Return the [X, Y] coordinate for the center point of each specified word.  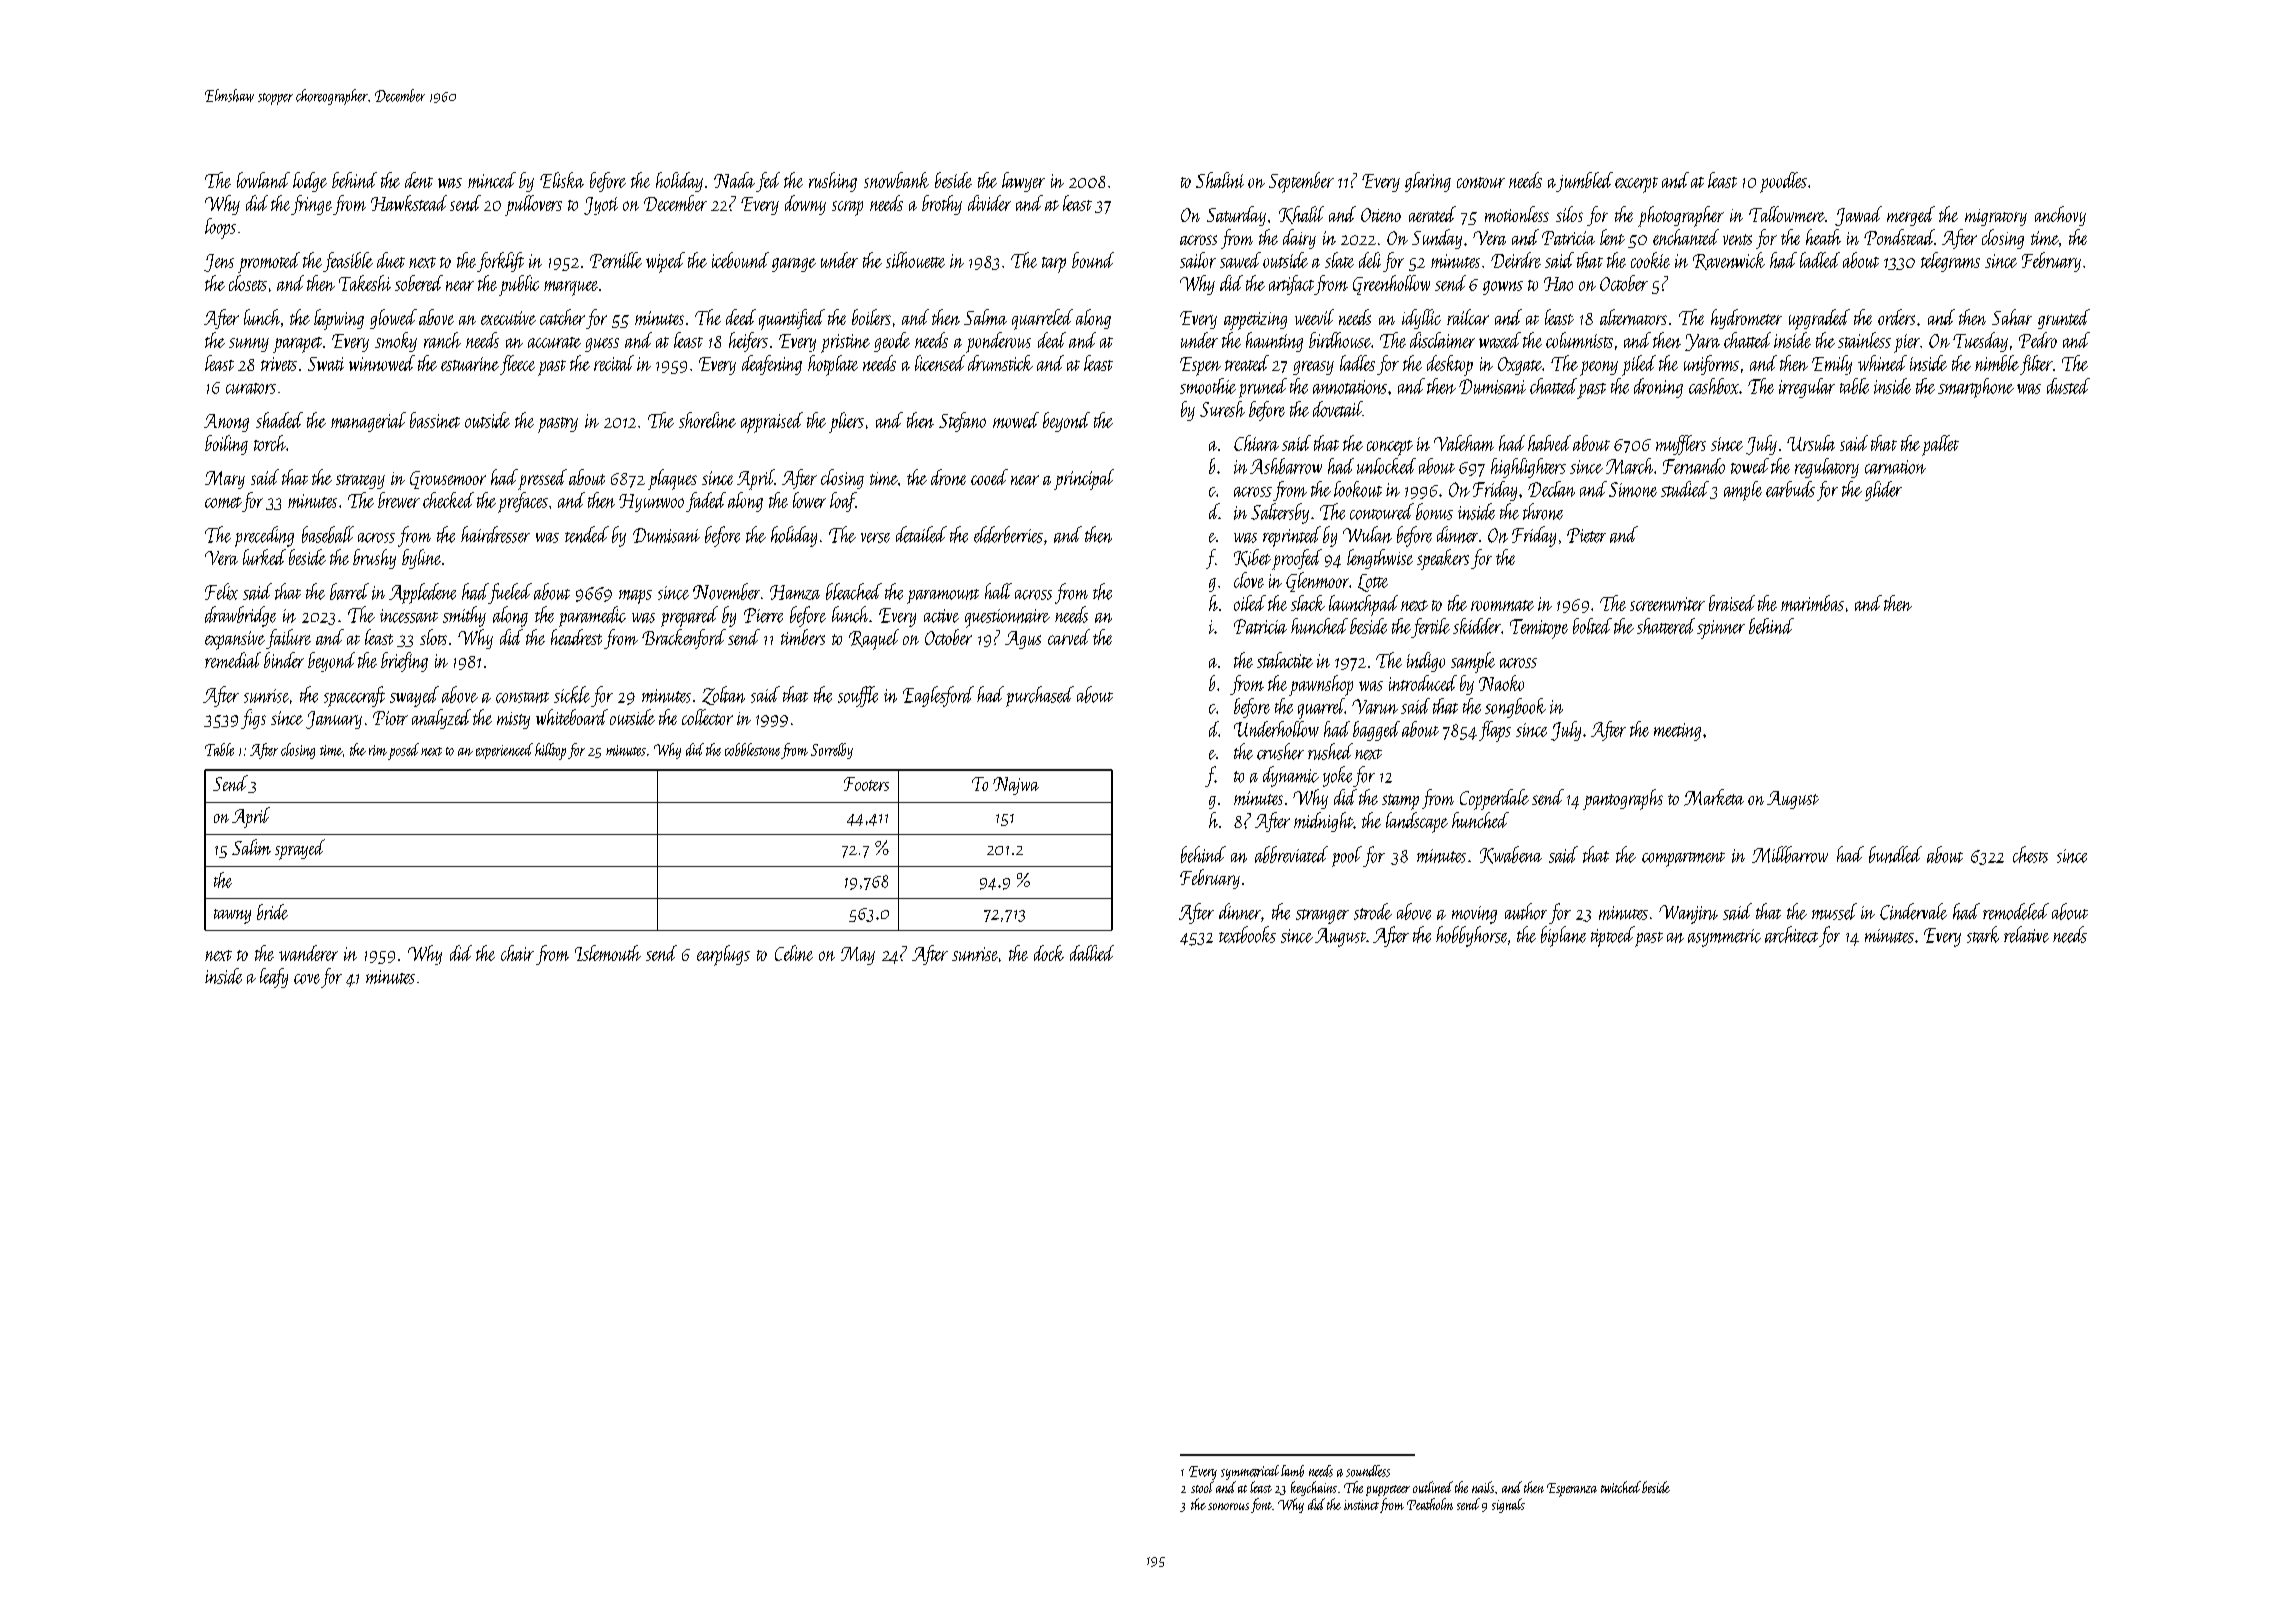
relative [2026, 934]
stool [1202, 1487]
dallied [1092, 953]
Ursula [1811, 443]
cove [307, 979]
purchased [1040, 696]
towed [1750, 466]
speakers [1443, 559]
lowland [263, 180]
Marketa [1714, 797]
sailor [1198, 260]
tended [587, 534]
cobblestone [752, 749]
